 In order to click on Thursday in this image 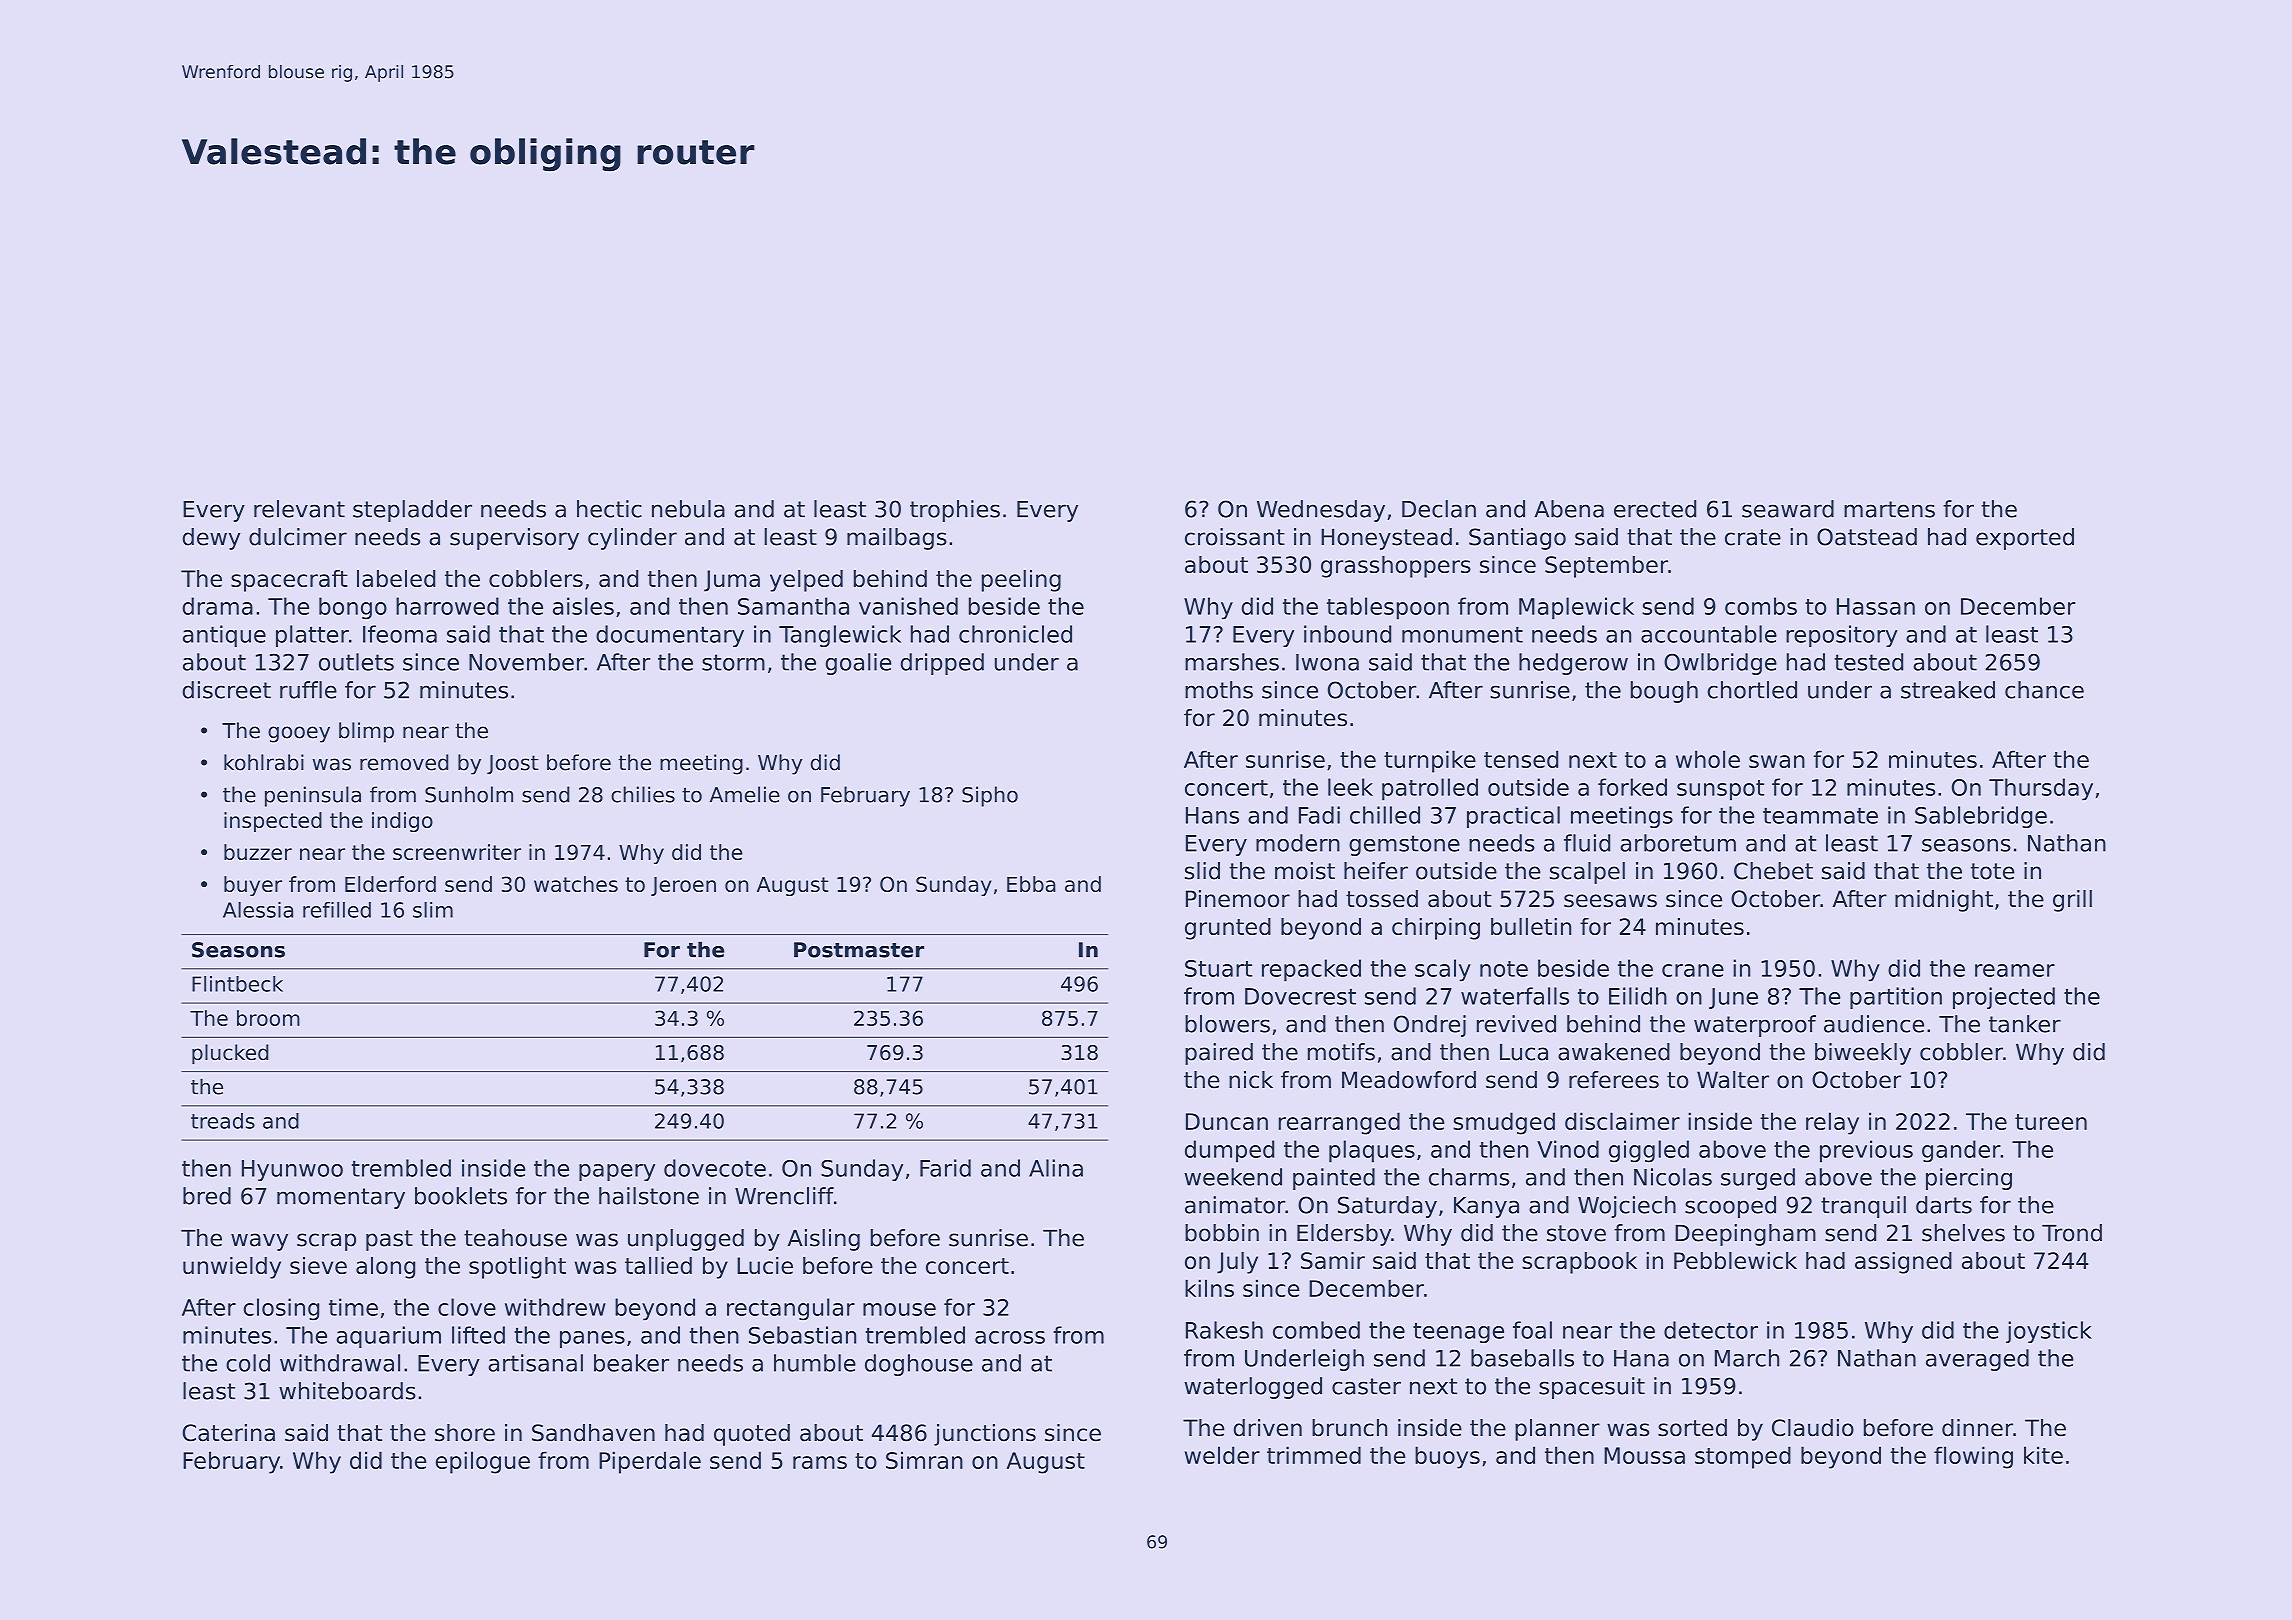, I will do `click(2041, 789)`.
